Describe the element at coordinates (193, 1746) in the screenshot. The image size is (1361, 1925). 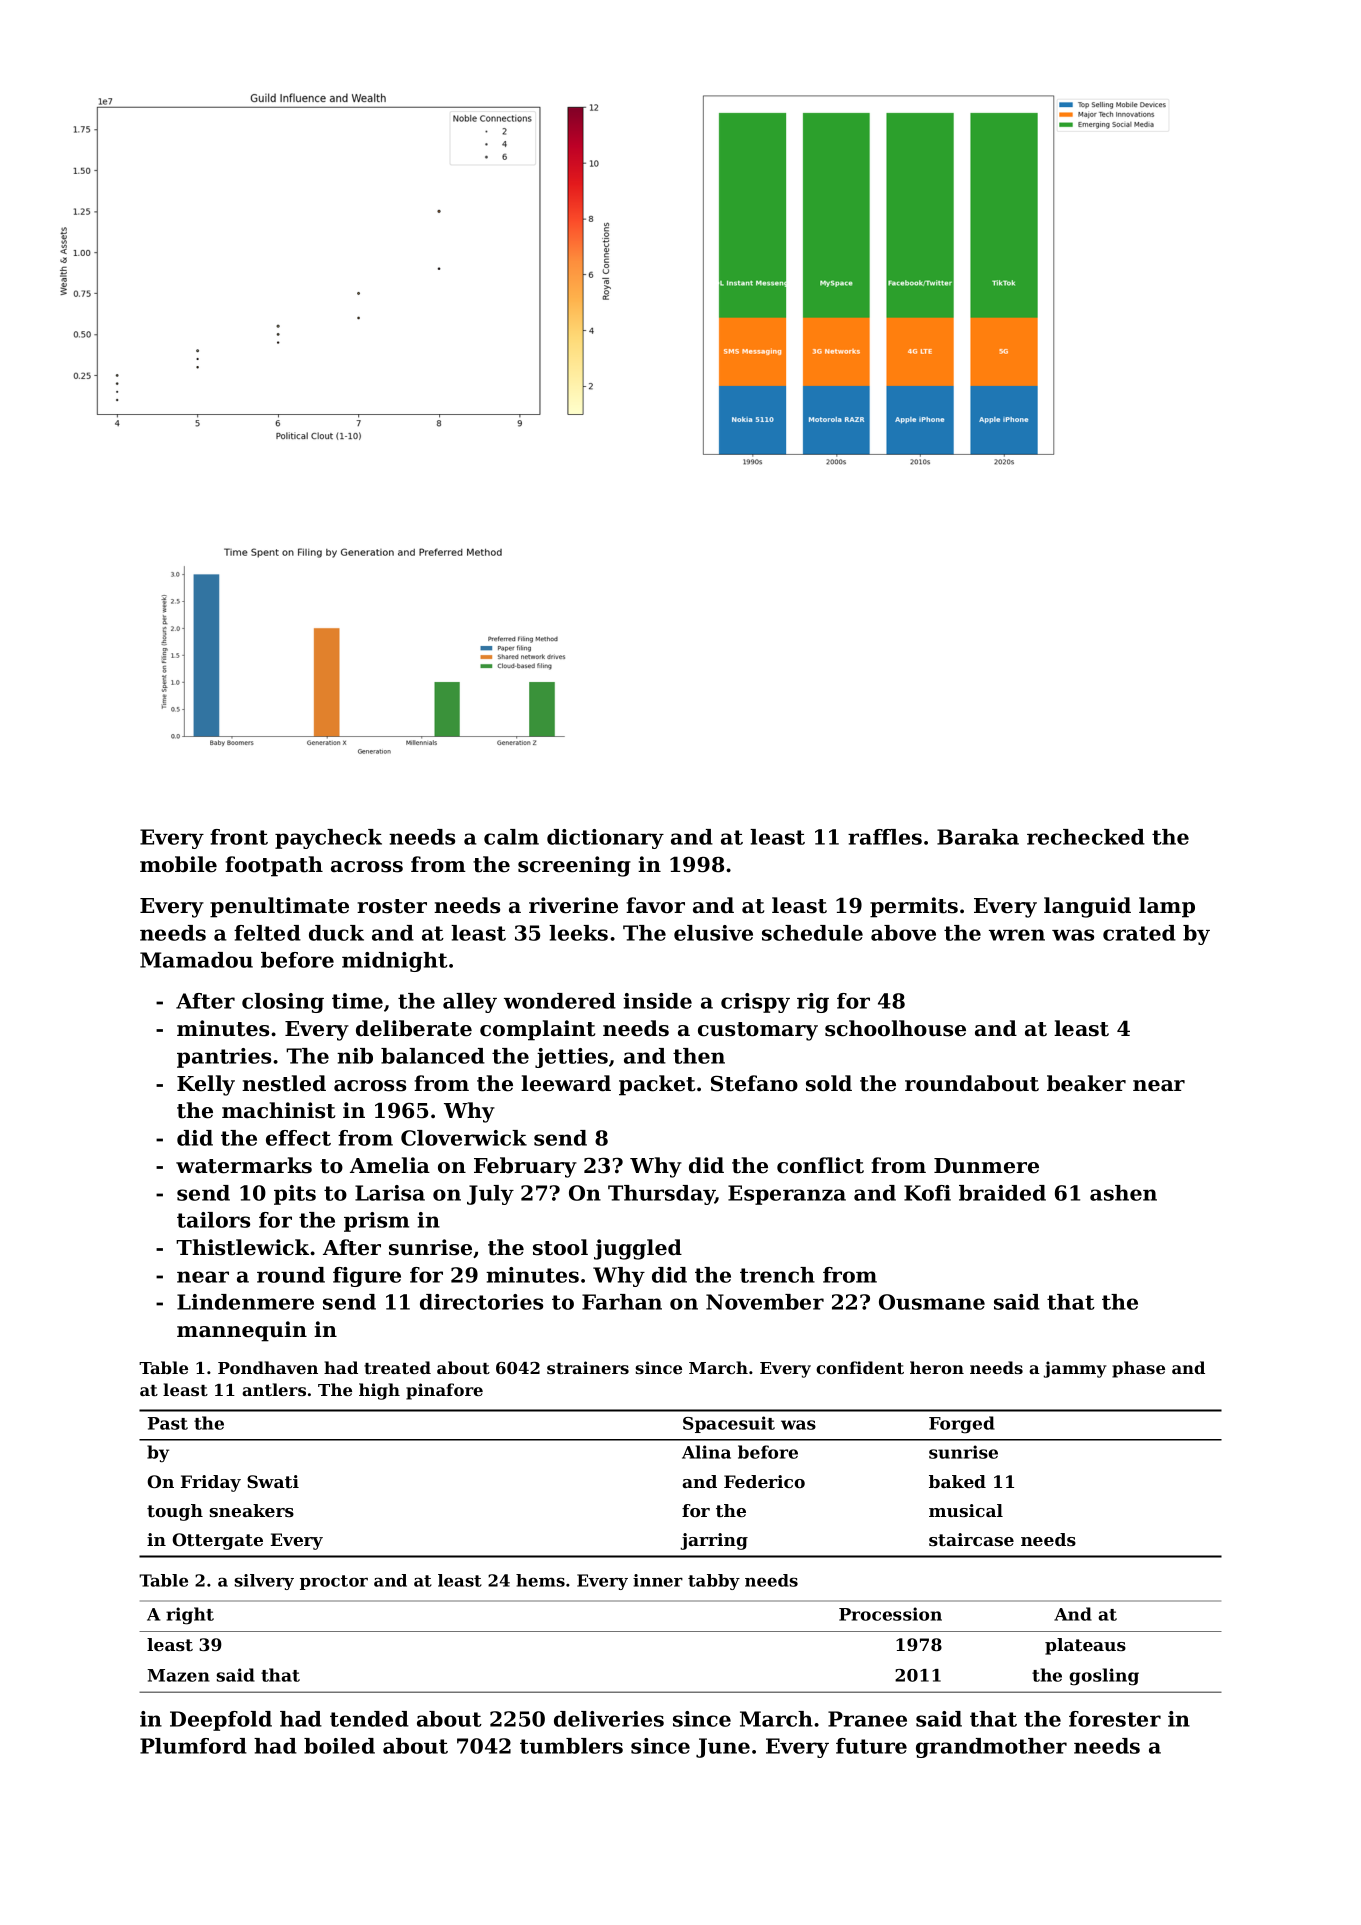
I see `Plumford` at that location.
